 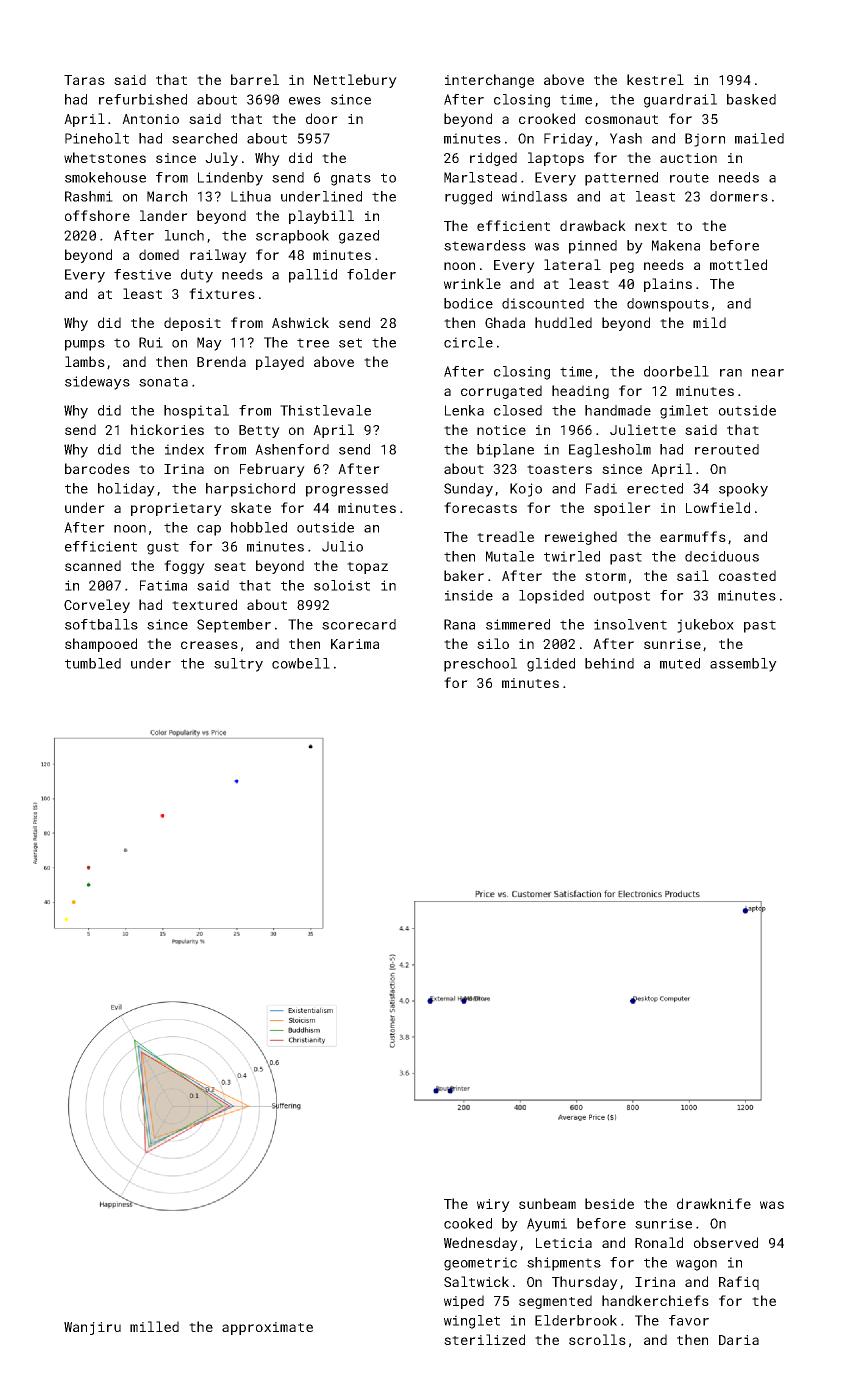 What do you see at coordinates (714, 1203) in the page?
I see `drawknife` at bounding box center [714, 1203].
